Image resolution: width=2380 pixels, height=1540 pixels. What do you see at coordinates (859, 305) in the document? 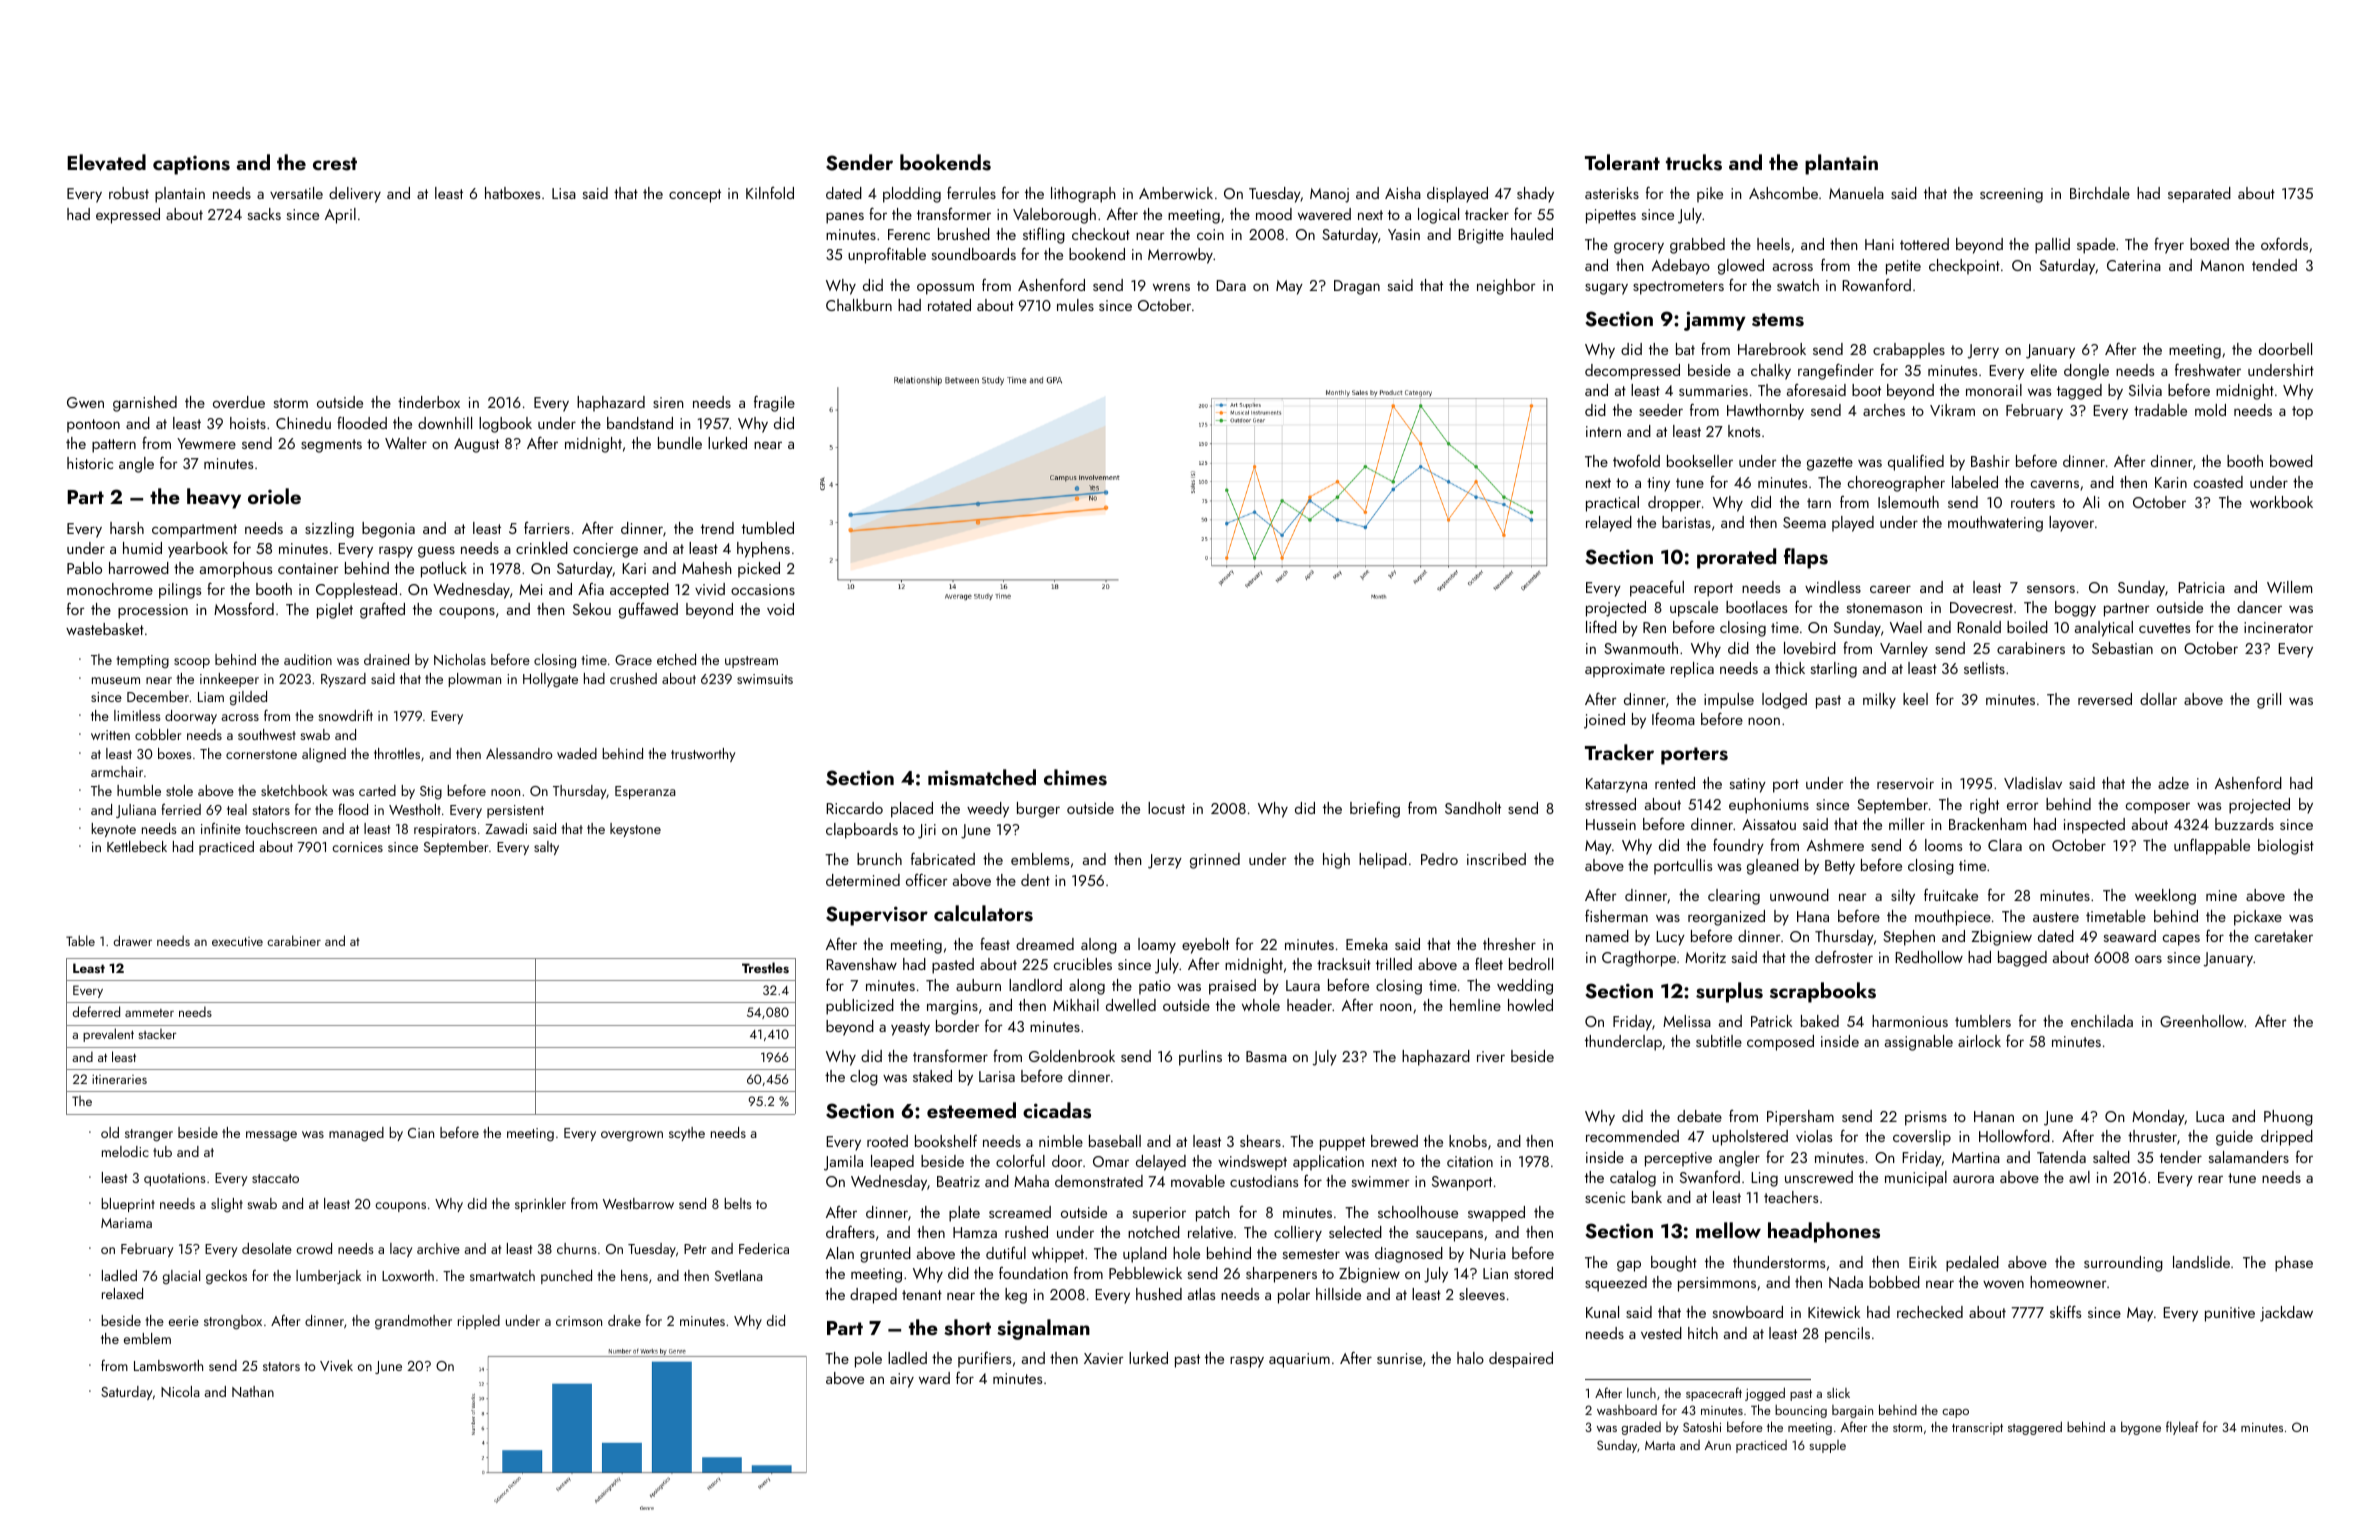
I see `Chalkburn` at bounding box center [859, 305].
